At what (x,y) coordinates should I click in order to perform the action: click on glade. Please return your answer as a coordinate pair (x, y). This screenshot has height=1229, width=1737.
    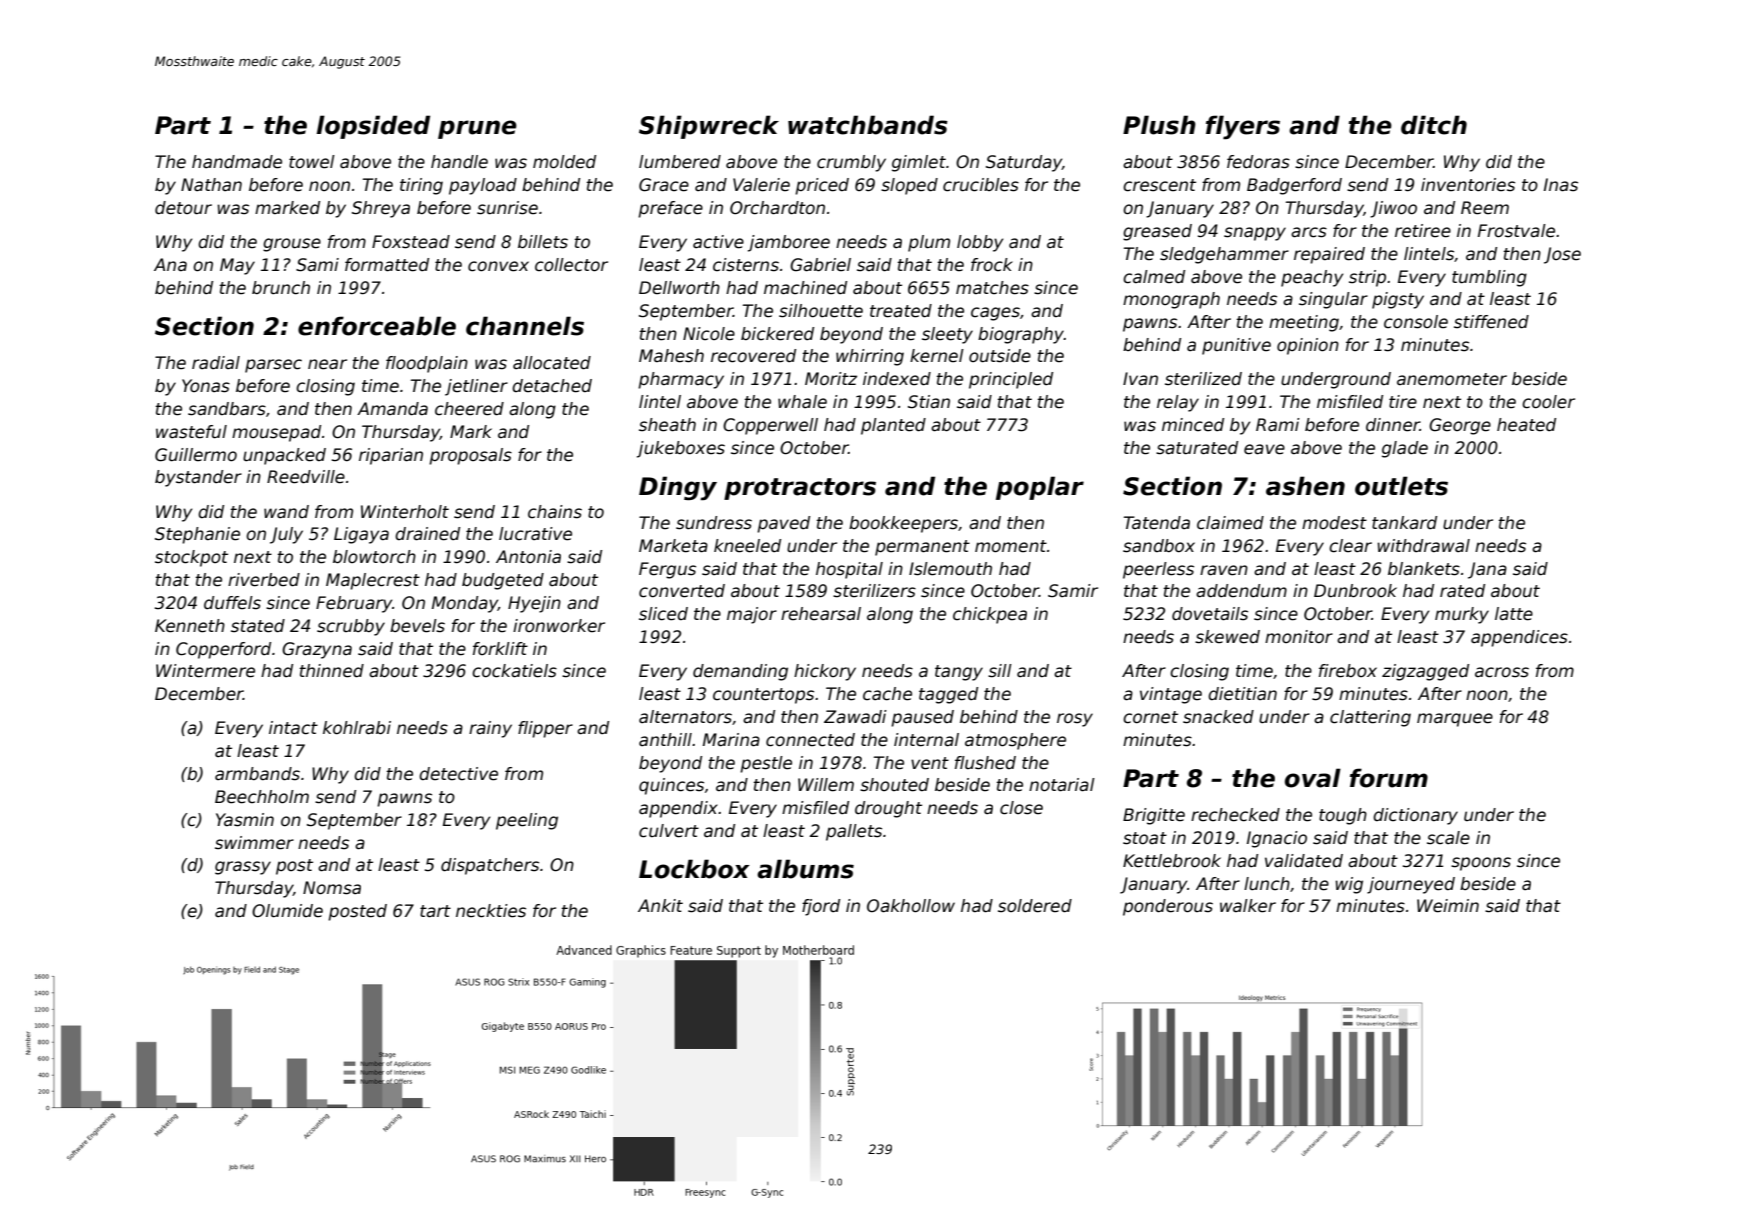
    Looking at the image, I should click on (1405, 449).
